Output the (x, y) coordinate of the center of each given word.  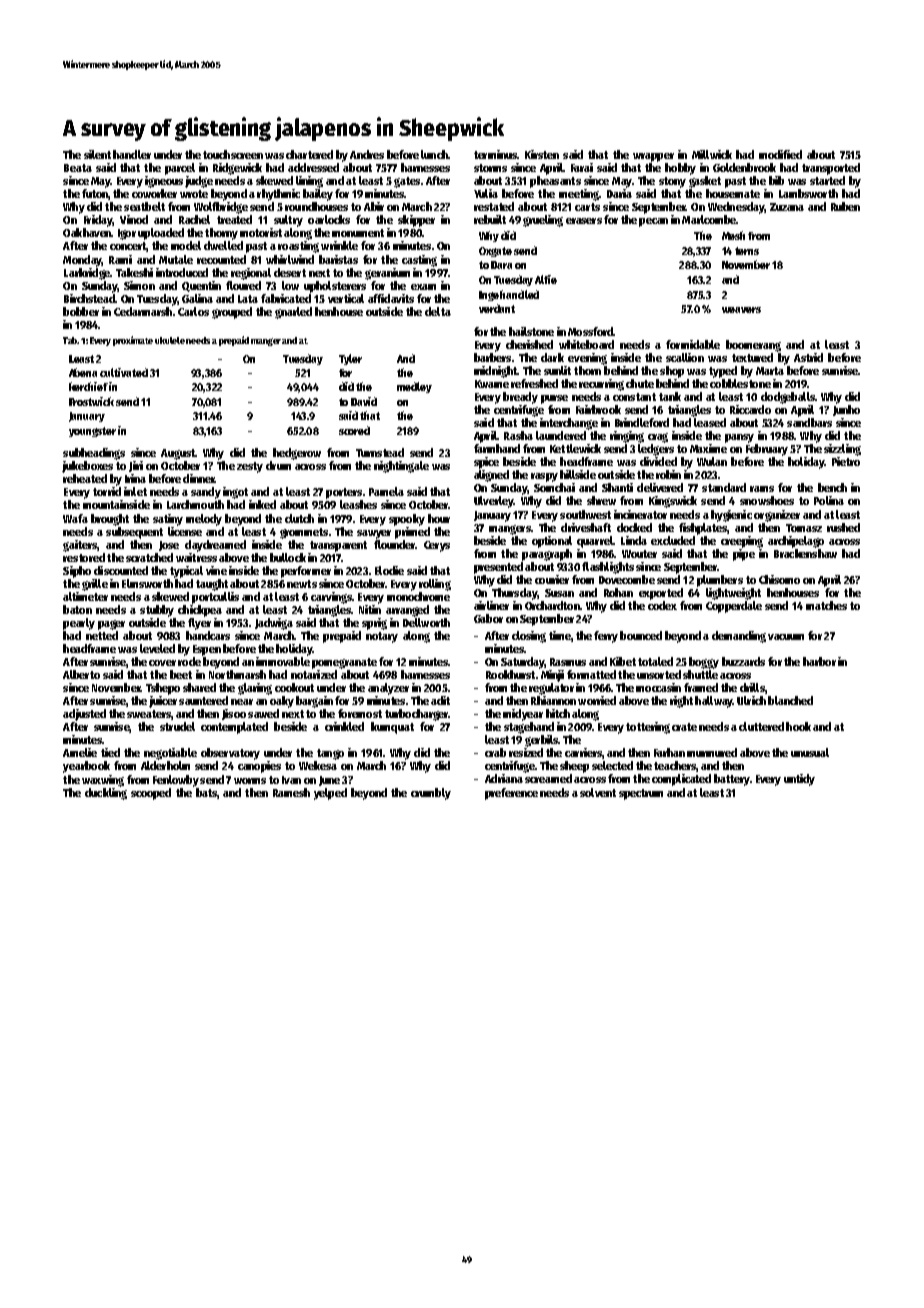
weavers (741, 310)
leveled (157, 648)
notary (382, 637)
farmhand (497, 448)
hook (798, 726)
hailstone (531, 331)
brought (110, 520)
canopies (259, 767)
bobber (81, 311)
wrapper (653, 157)
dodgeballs (788, 398)
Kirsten (542, 154)
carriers (583, 752)
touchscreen (233, 154)
